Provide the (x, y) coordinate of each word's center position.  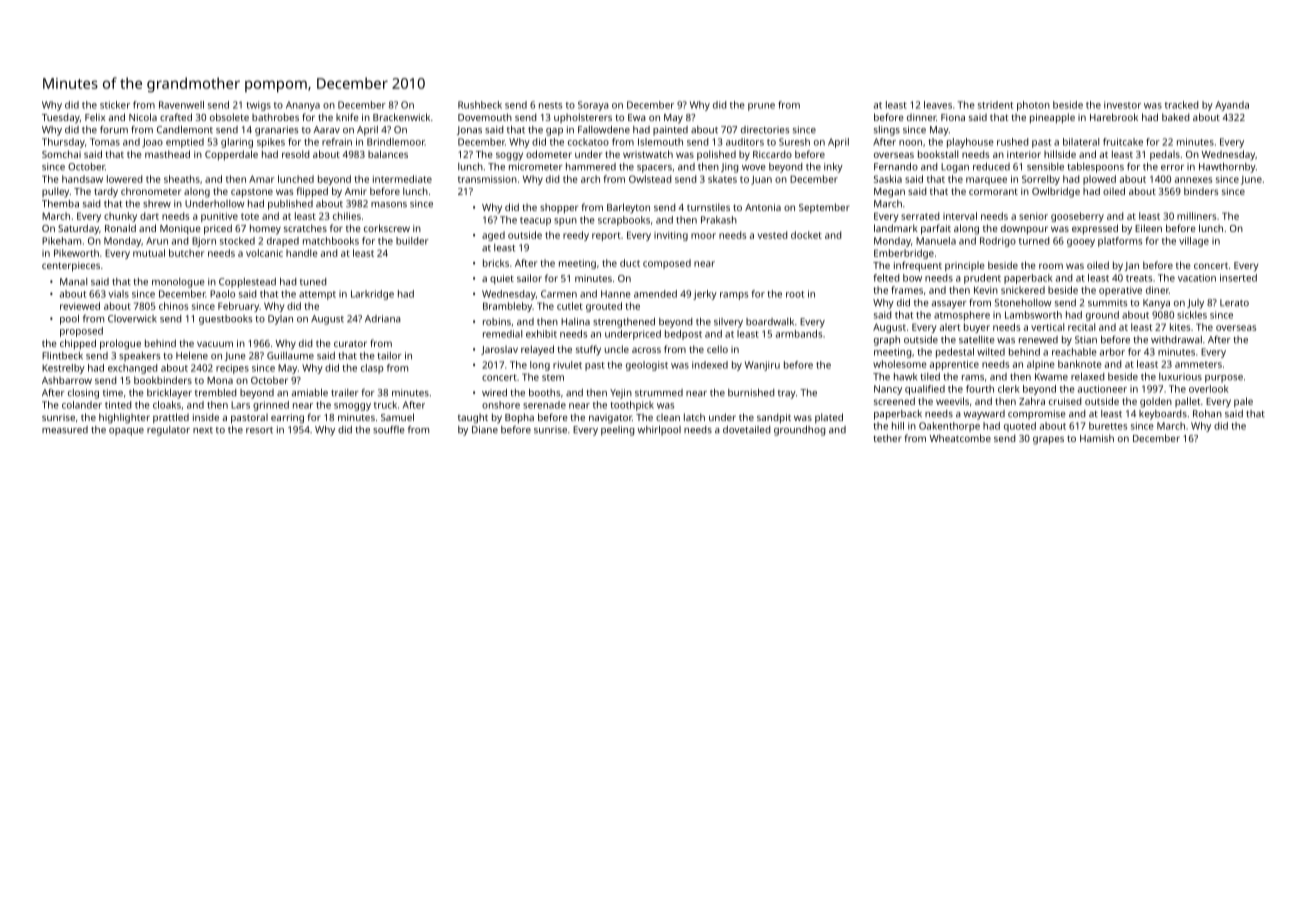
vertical (1047, 327)
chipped (78, 344)
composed (667, 264)
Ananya (303, 106)
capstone (252, 193)
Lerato (1234, 303)
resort (259, 430)
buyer (977, 328)
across (646, 350)
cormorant (993, 191)
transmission (487, 179)
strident (995, 105)
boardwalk (770, 322)
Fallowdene (604, 130)
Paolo (222, 294)
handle (302, 253)
